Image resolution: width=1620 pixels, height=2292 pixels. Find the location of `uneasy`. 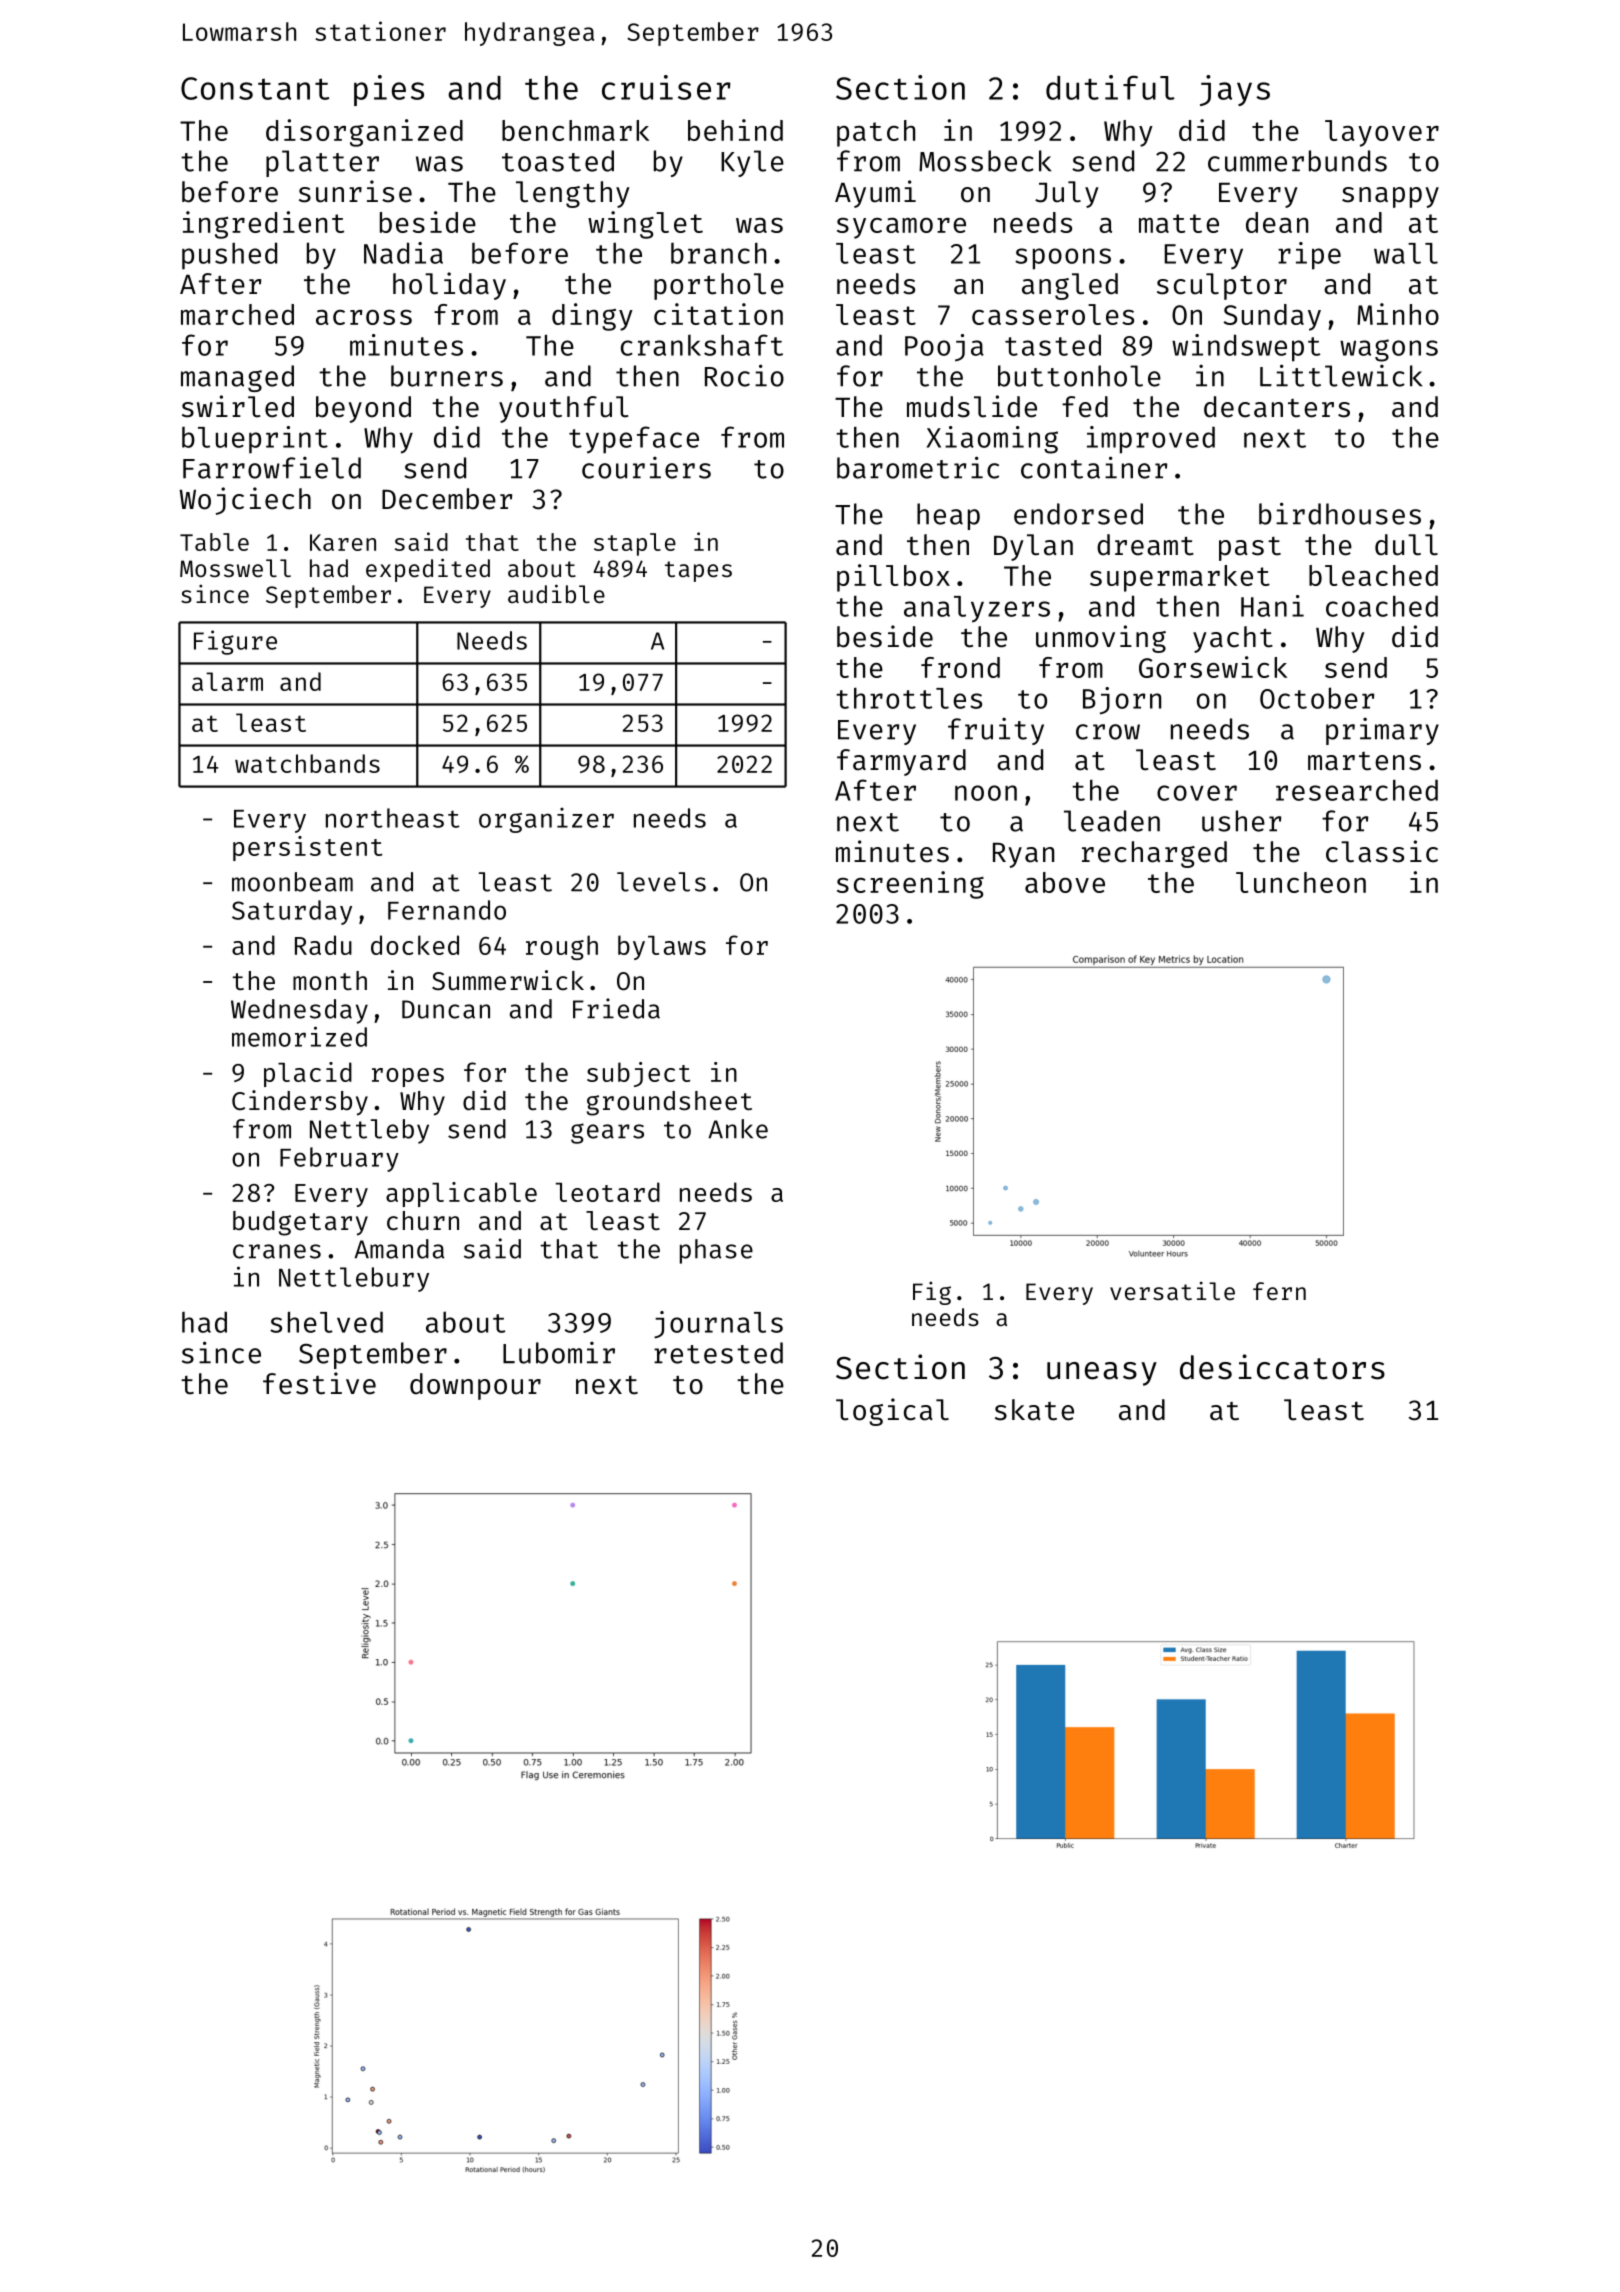

uneasy is located at coordinates (1102, 1374).
